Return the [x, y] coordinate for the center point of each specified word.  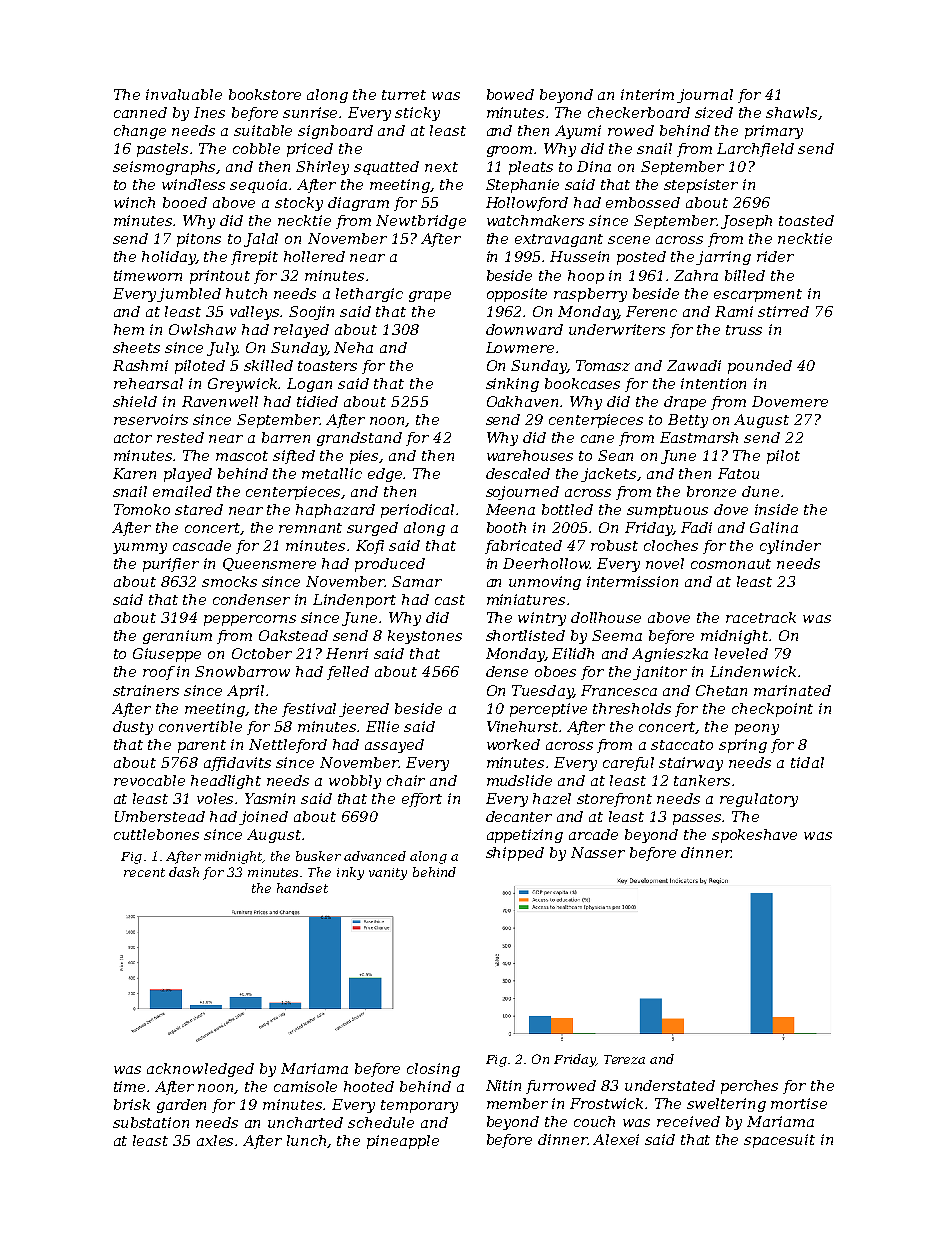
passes [698, 819]
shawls [791, 112]
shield [135, 401]
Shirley [322, 168]
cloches [671, 545]
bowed [510, 94]
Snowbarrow [242, 671]
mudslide [519, 780]
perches [749, 1087]
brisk [132, 1104]
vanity [388, 874]
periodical [417, 511]
